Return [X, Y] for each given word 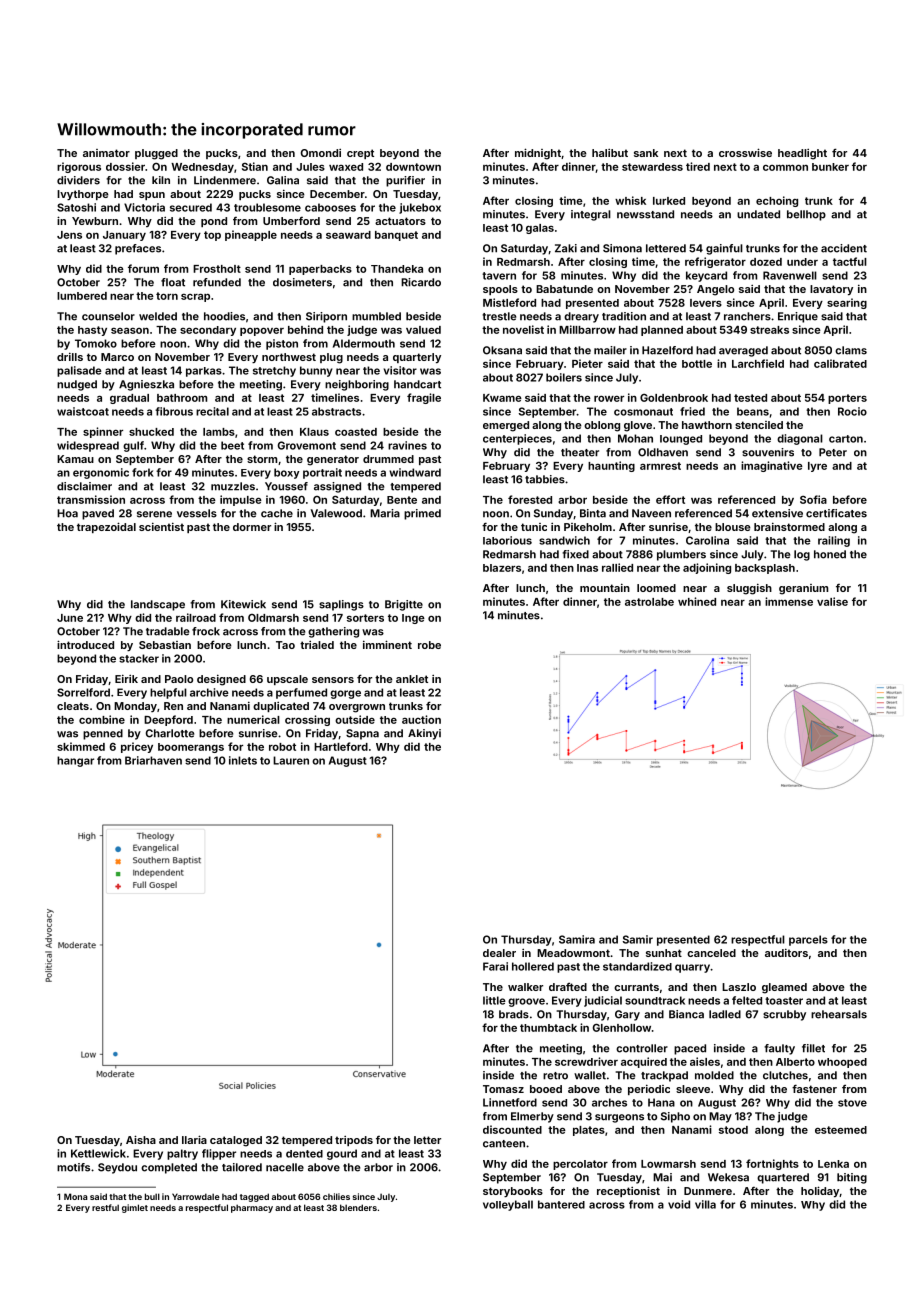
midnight [538, 154]
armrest [660, 466]
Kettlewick [98, 1153]
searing [847, 303]
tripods [354, 1141]
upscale [287, 680]
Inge [413, 619]
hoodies [224, 316]
